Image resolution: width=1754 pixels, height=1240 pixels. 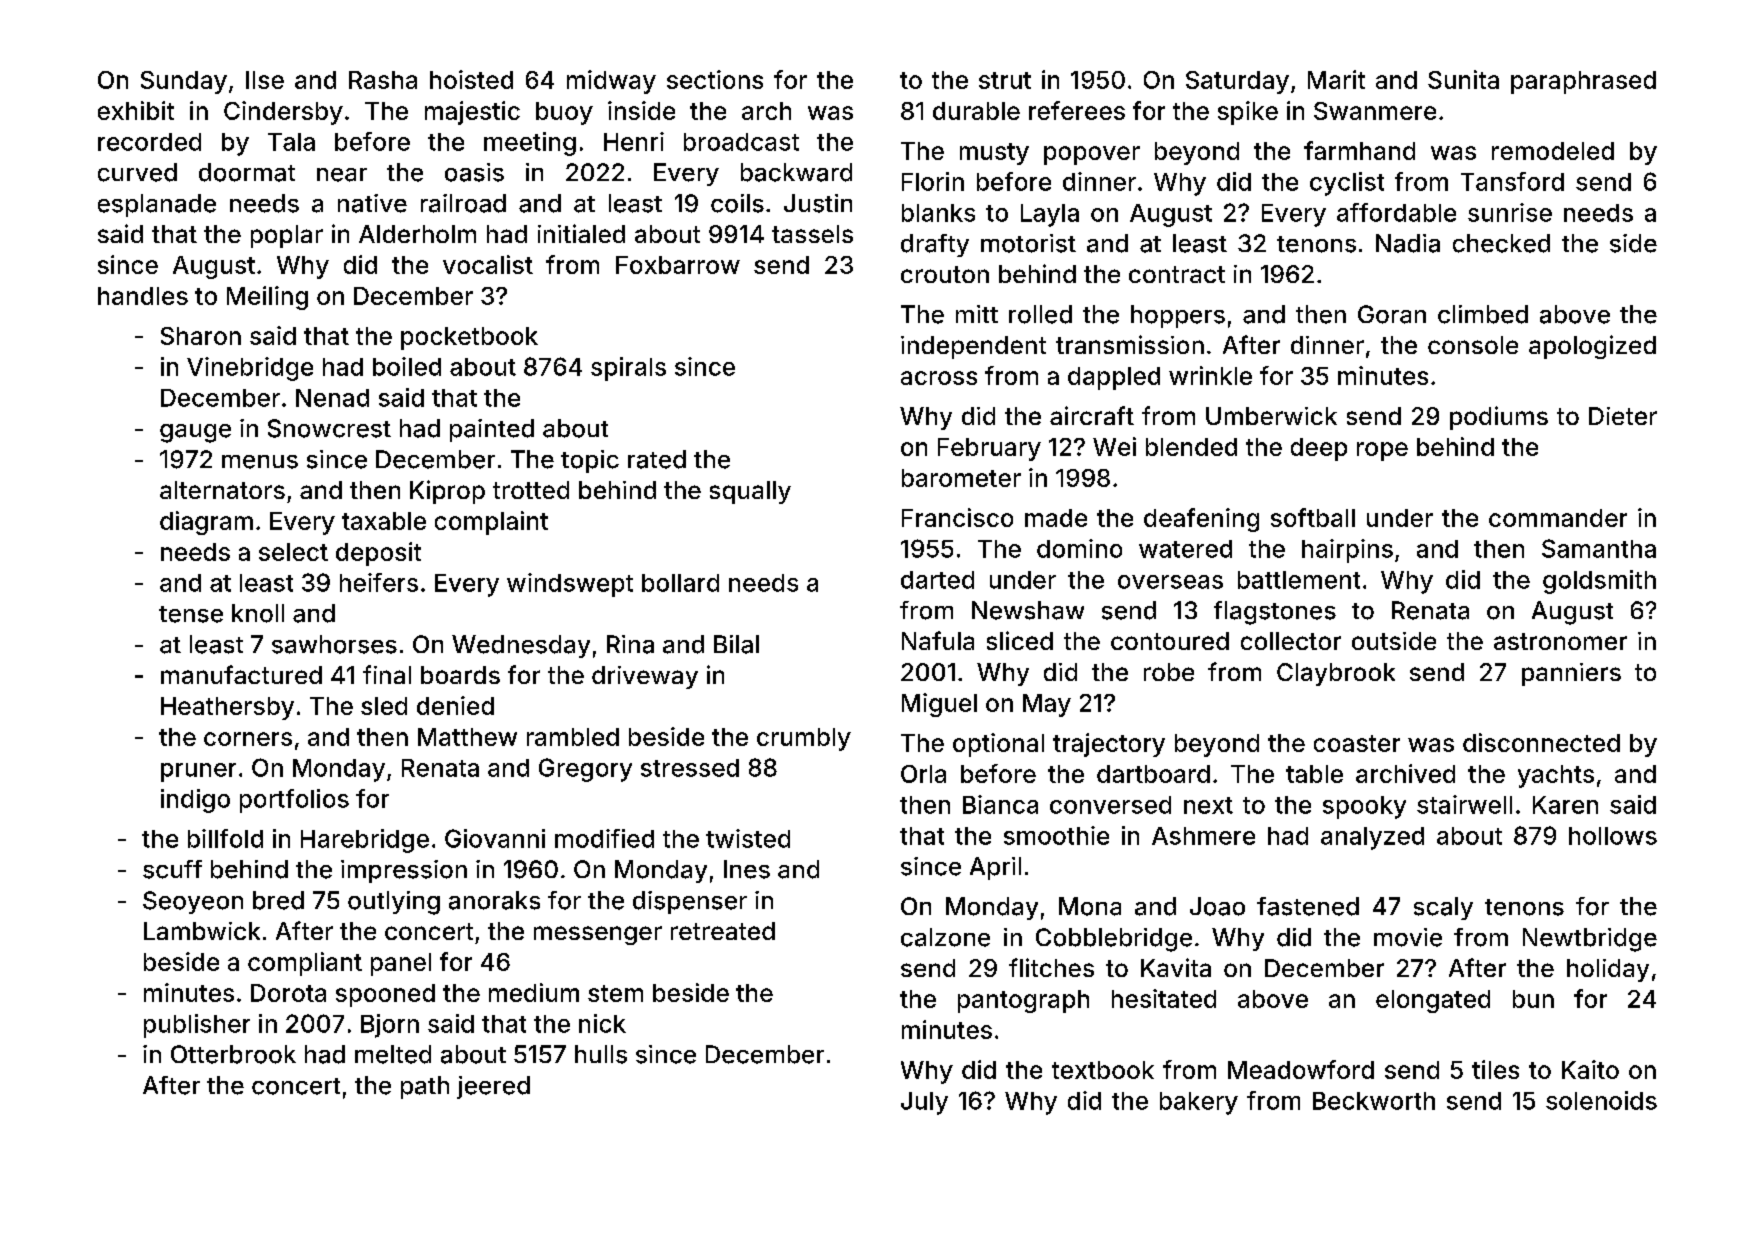 I want to click on remodeled, so click(x=1553, y=151).
